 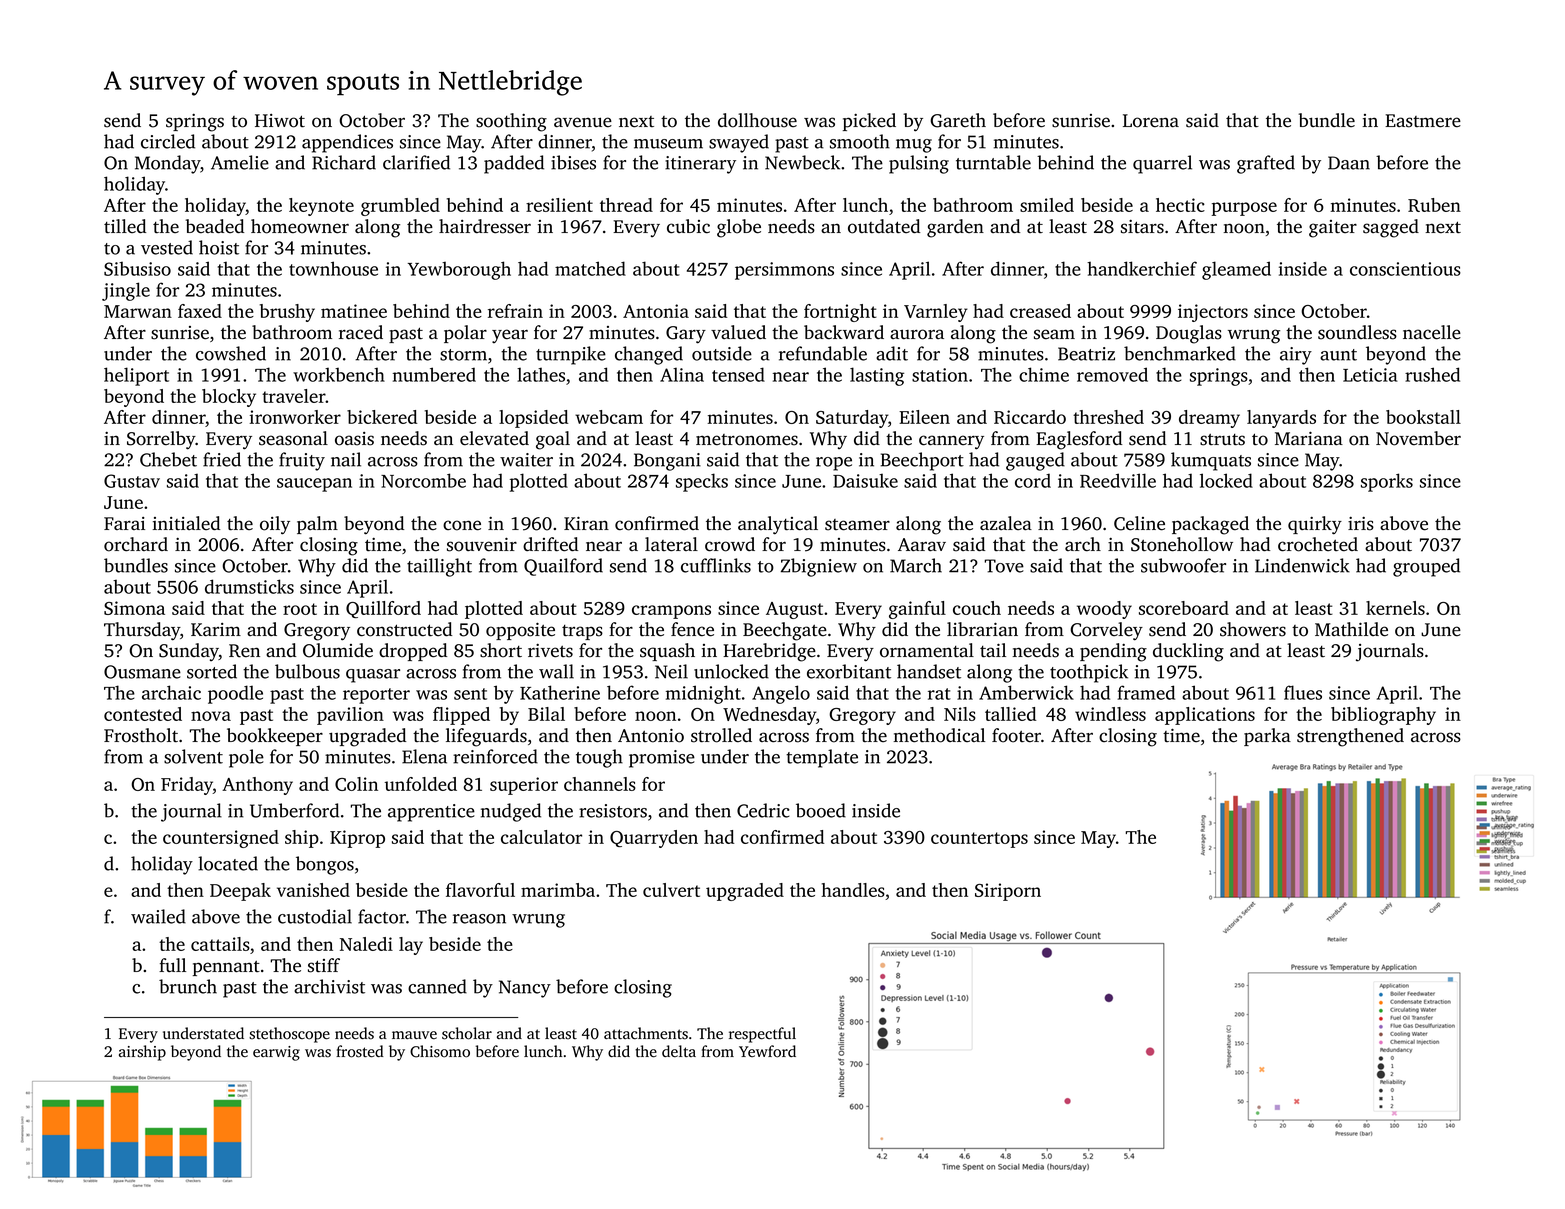 I want to click on aurora, so click(x=917, y=334).
